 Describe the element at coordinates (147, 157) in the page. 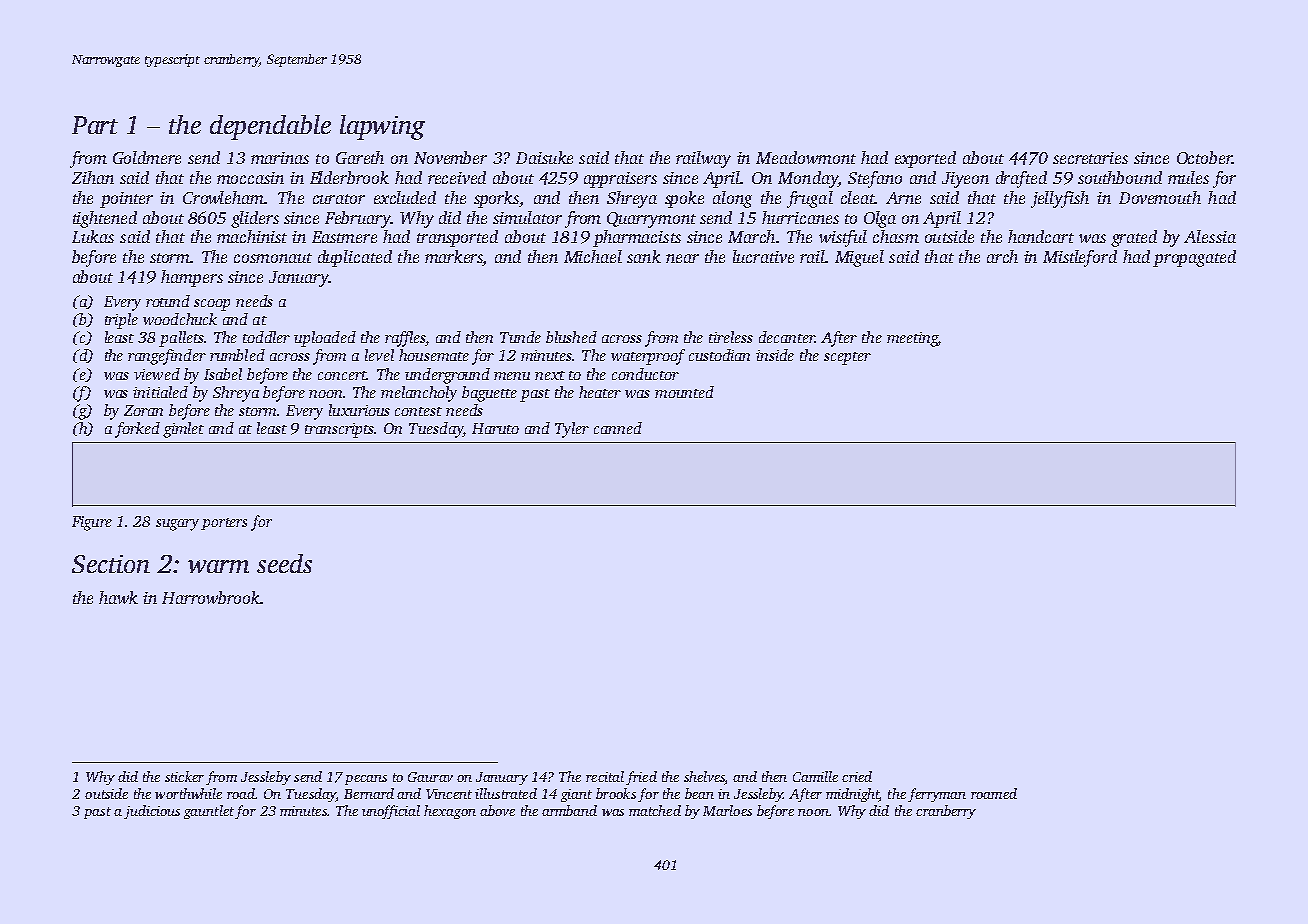

I see `Goldmere` at that location.
